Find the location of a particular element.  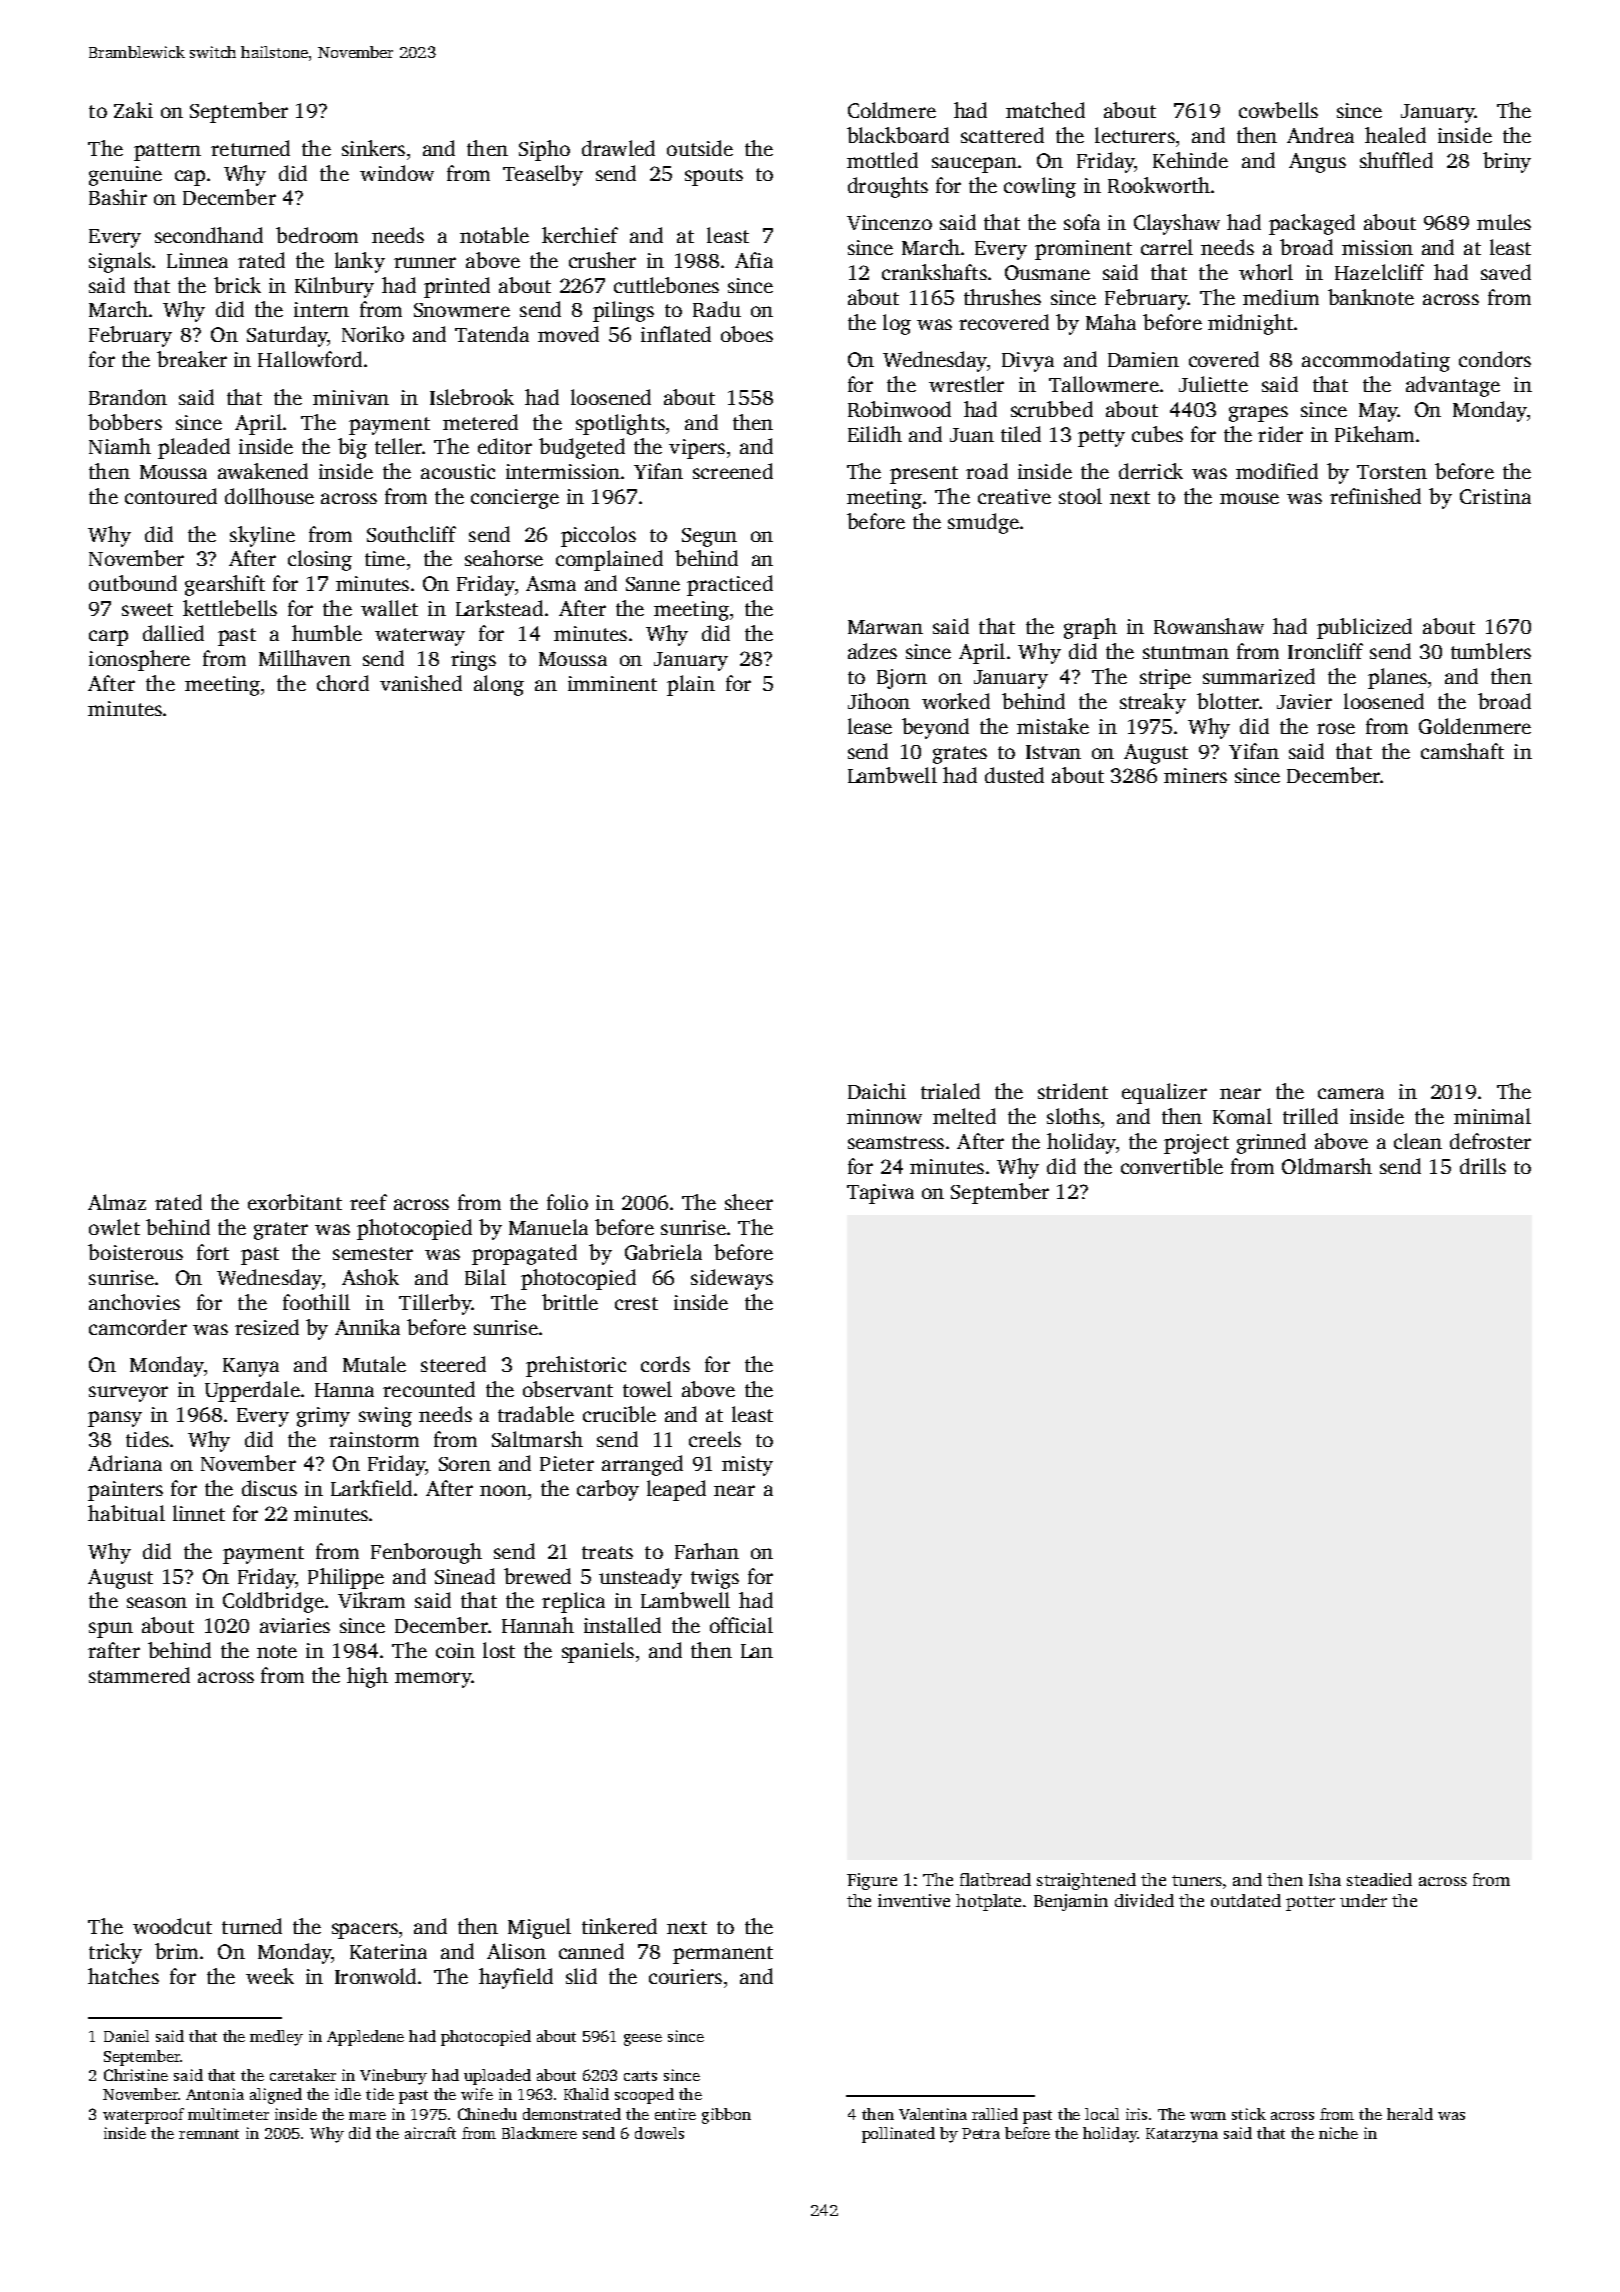

flatbread is located at coordinates (995, 1879).
